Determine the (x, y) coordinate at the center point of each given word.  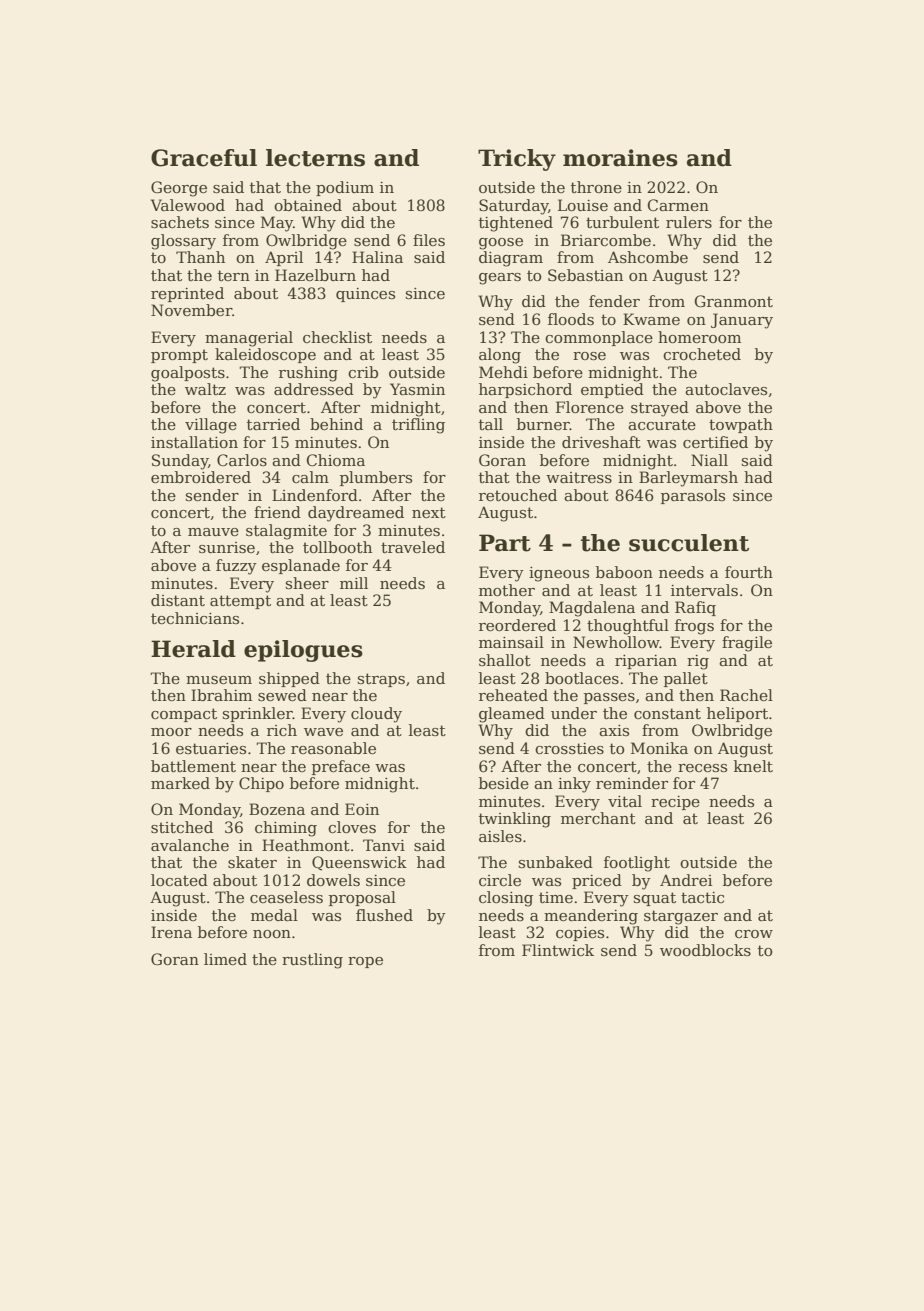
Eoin (362, 809)
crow (754, 934)
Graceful (204, 158)
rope (365, 962)
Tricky (517, 160)
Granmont (734, 301)
